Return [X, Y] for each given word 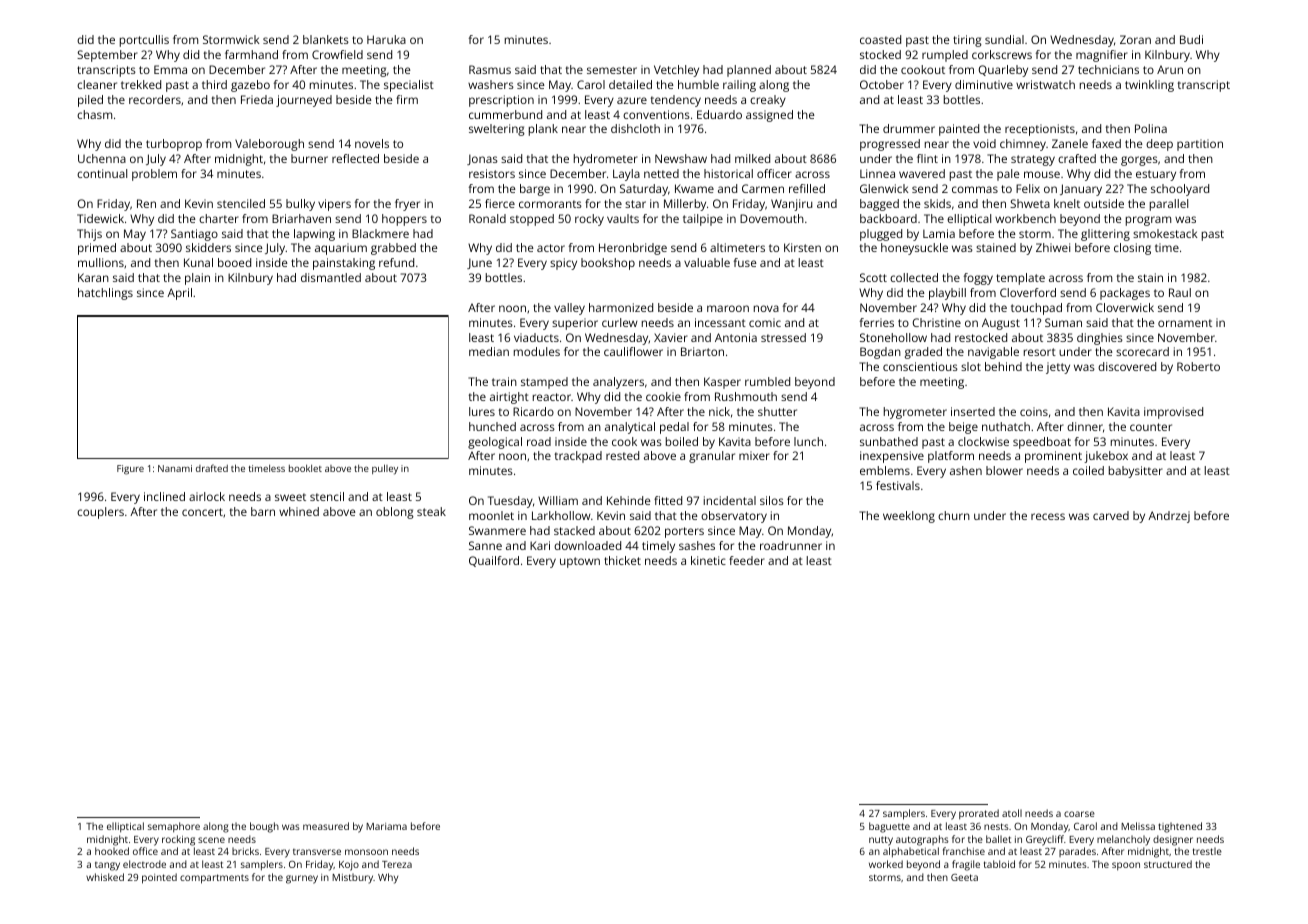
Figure [130, 470]
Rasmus [490, 69]
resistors [492, 173]
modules [537, 351]
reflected [355, 158]
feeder [747, 560]
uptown [580, 562]
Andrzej [1169, 517]
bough [264, 827]
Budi [1191, 39]
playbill [947, 294]
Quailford [494, 561]
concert [202, 512]
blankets [326, 39]
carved [1111, 515]
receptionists [1040, 130]
